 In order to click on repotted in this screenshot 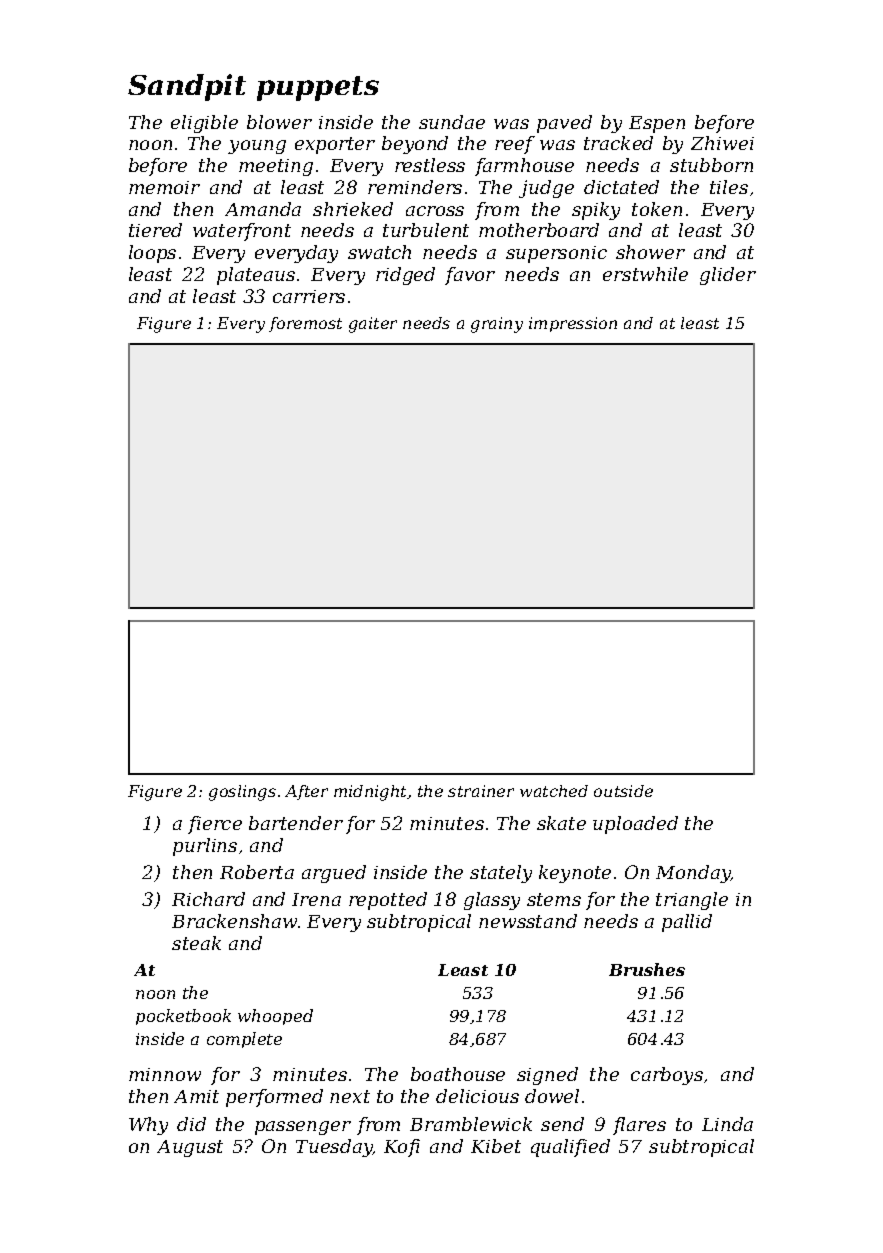, I will do `click(388, 901)`.
